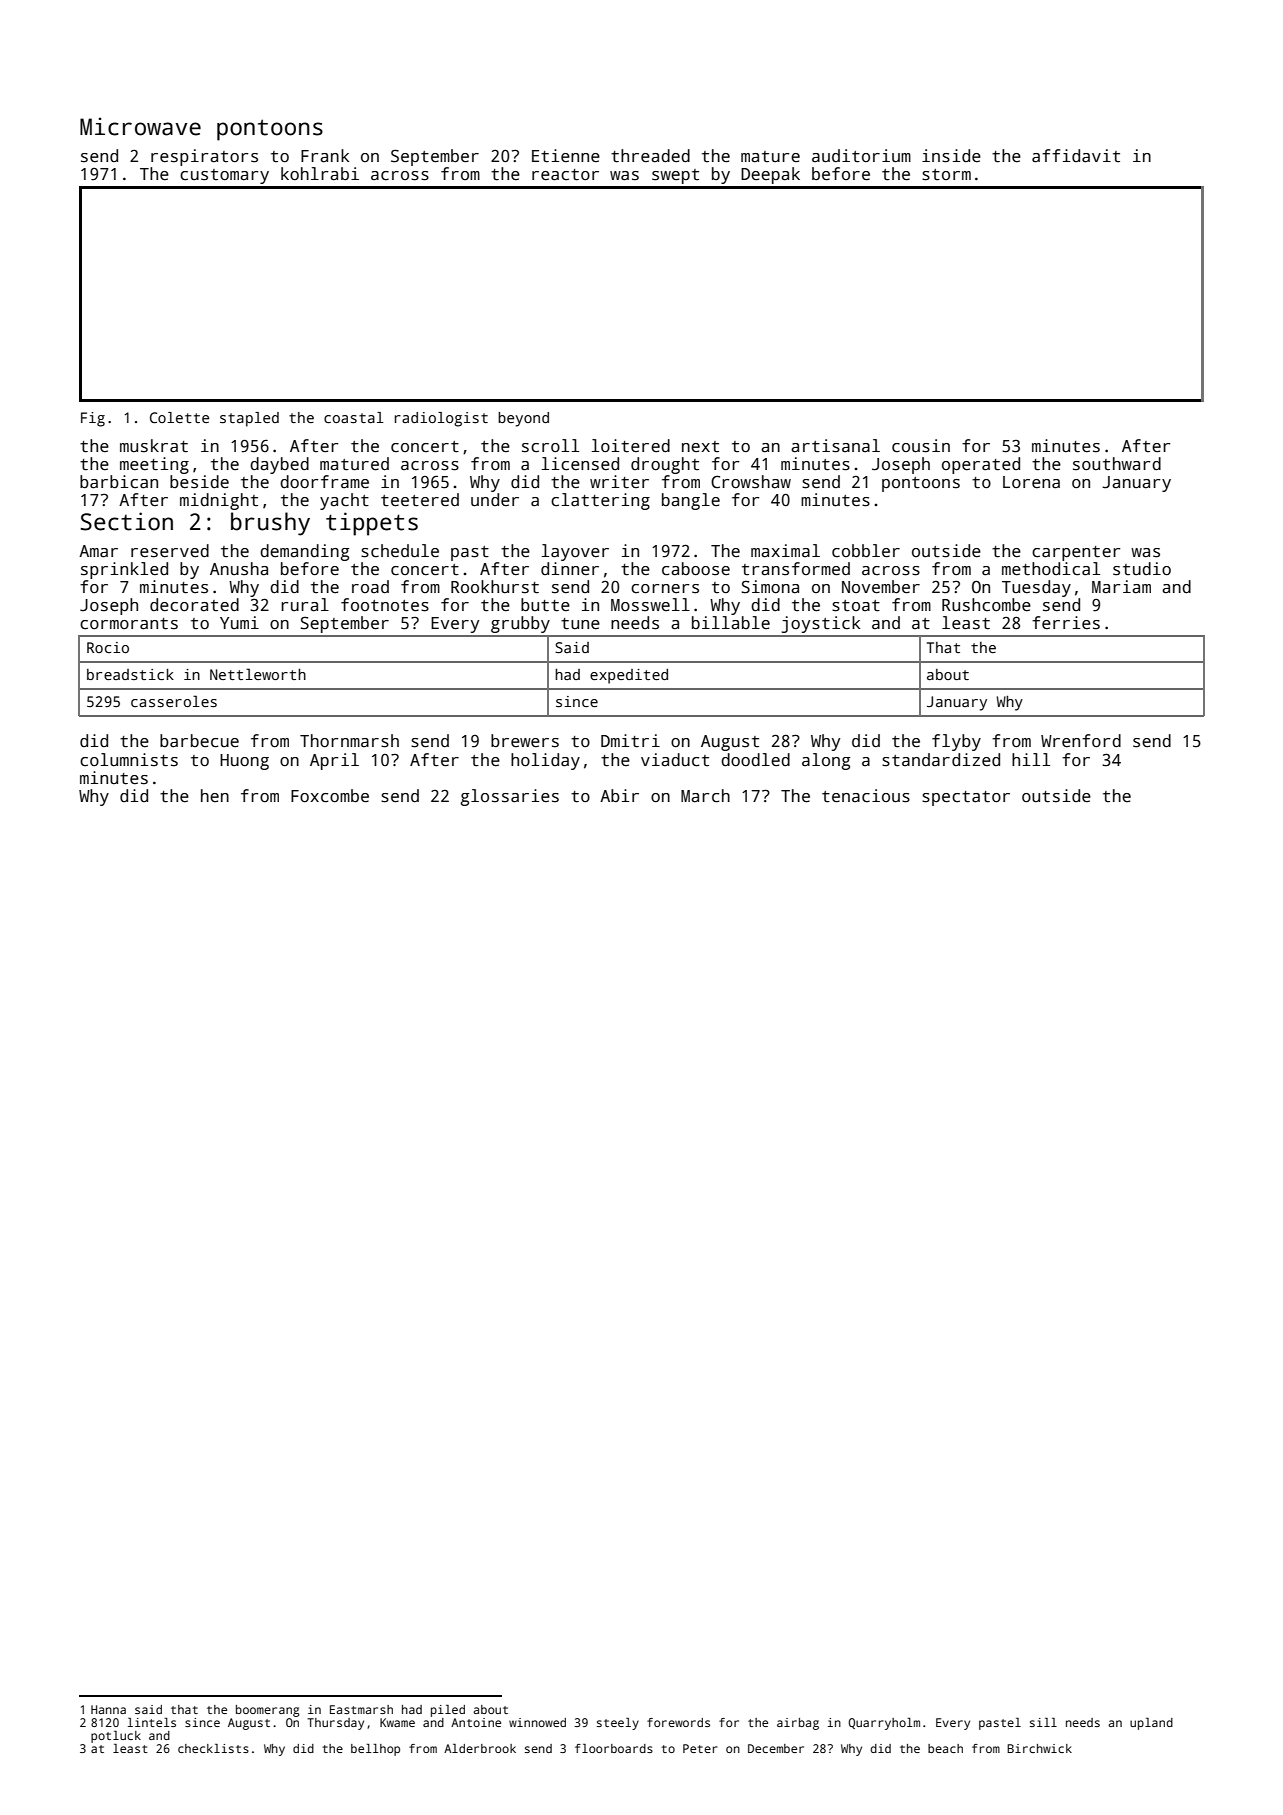 The image size is (1283, 1815). What do you see at coordinates (966, 798) in the image?
I see `spectator` at bounding box center [966, 798].
